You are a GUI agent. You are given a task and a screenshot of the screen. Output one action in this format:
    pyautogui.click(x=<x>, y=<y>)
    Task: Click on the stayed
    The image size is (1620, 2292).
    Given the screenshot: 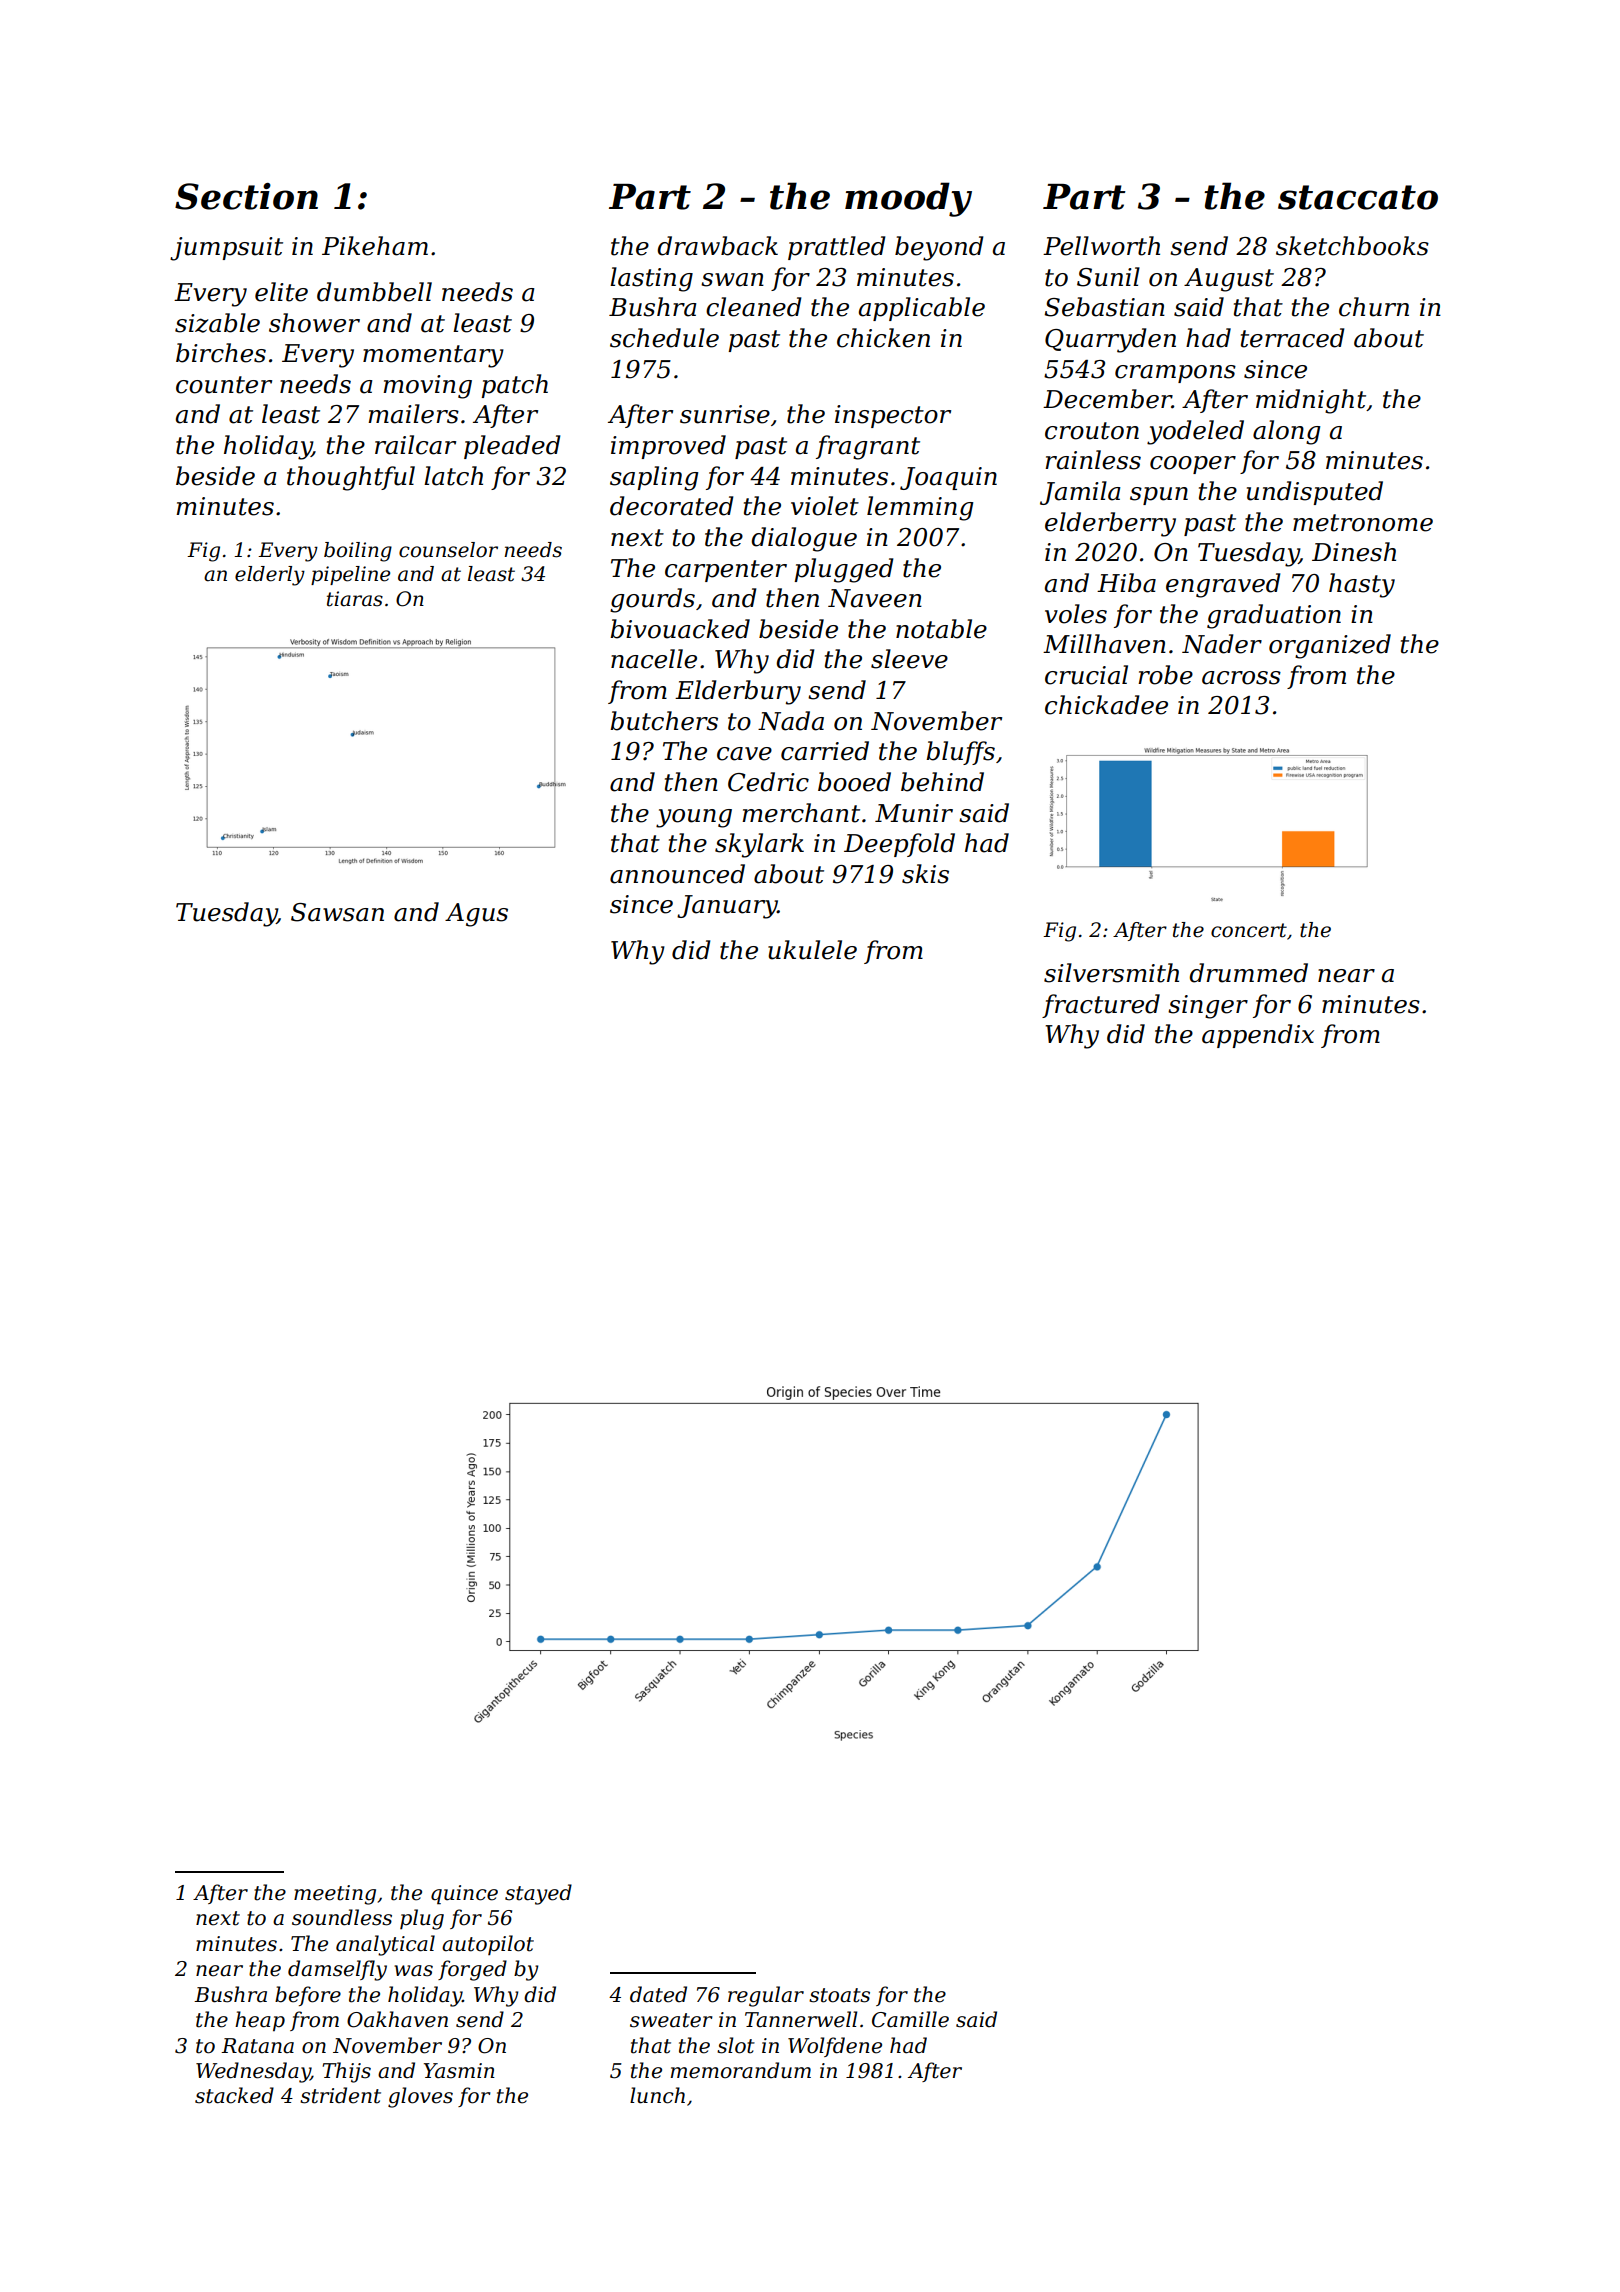 What is the action you would take?
    pyautogui.click(x=538, y=1894)
